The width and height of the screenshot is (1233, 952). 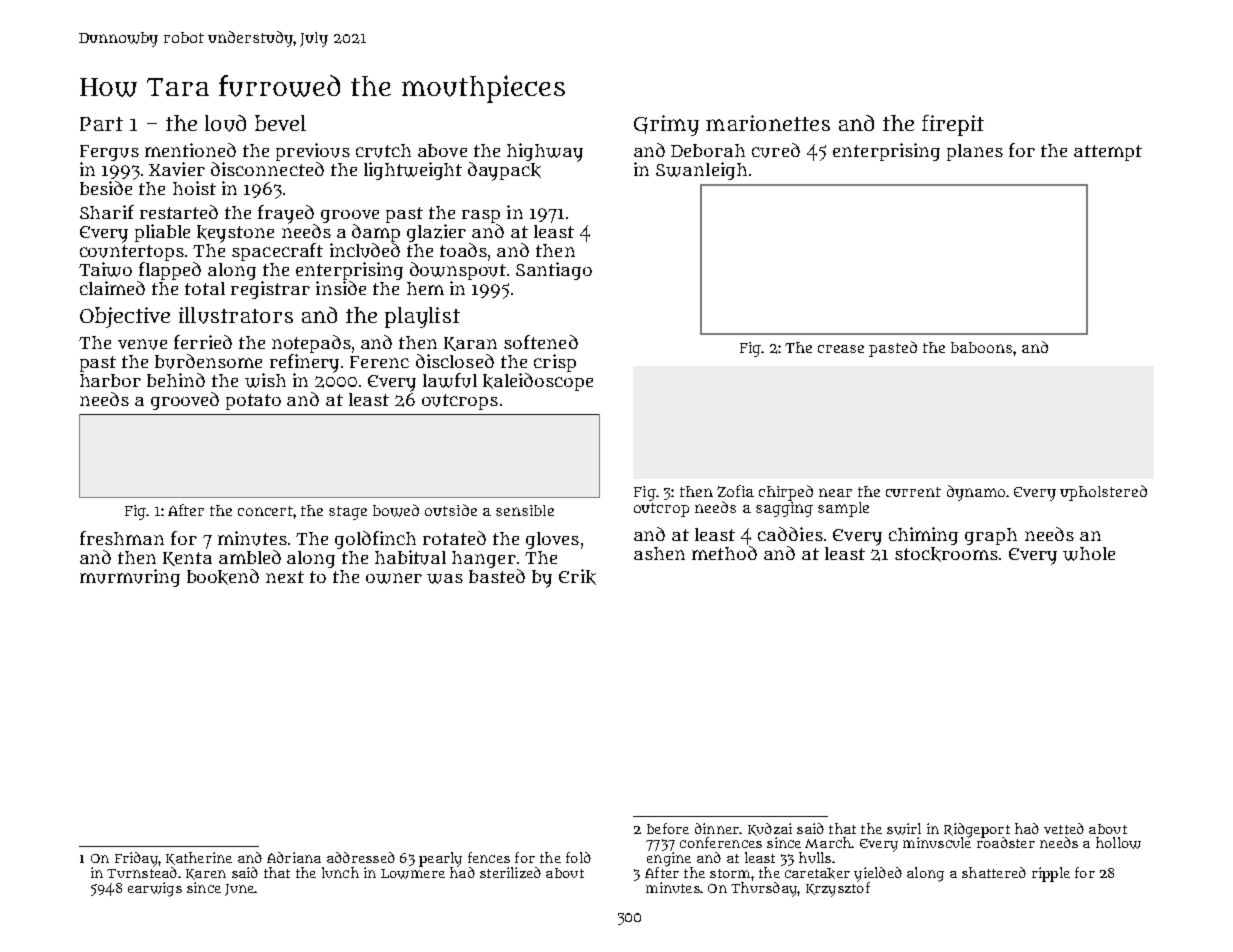 I want to click on Part, so click(x=101, y=124).
